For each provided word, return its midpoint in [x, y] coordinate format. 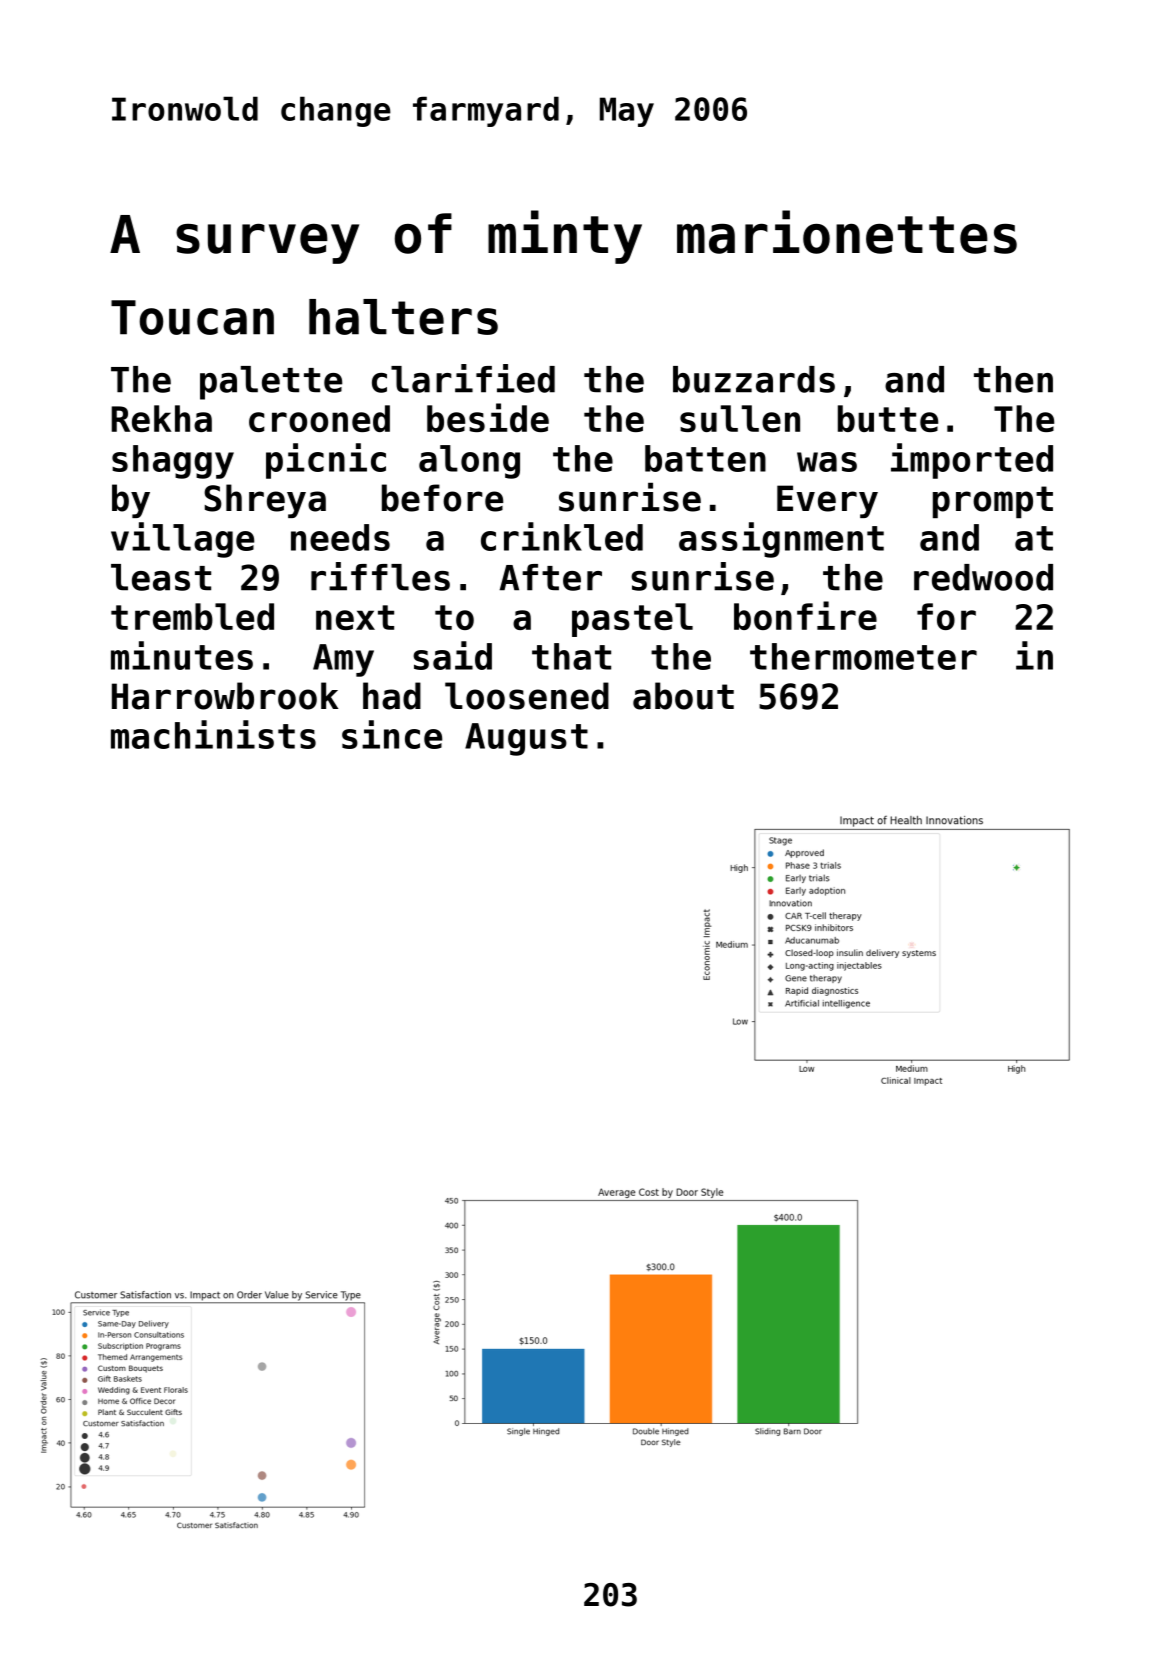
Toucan [192, 317]
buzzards [754, 379]
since [392, 734]
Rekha [161, 418]
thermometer [863, 656]
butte [888, 418]
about [683, 696]
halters [403, 317]
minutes [182, 655]
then [1013, 379]
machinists [213, 734]
